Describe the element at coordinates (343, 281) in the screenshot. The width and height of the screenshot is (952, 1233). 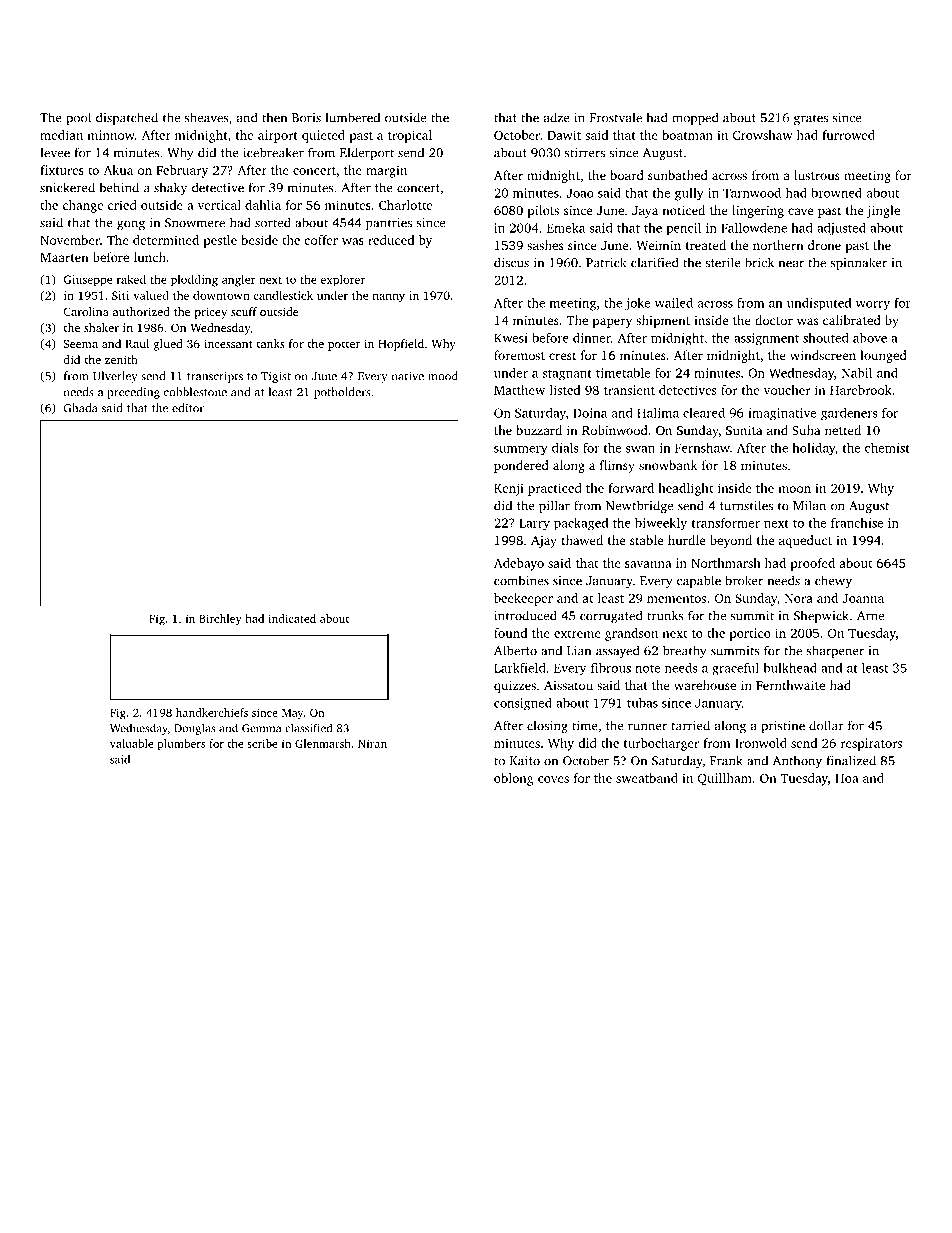
I see `explorer` at that location.
